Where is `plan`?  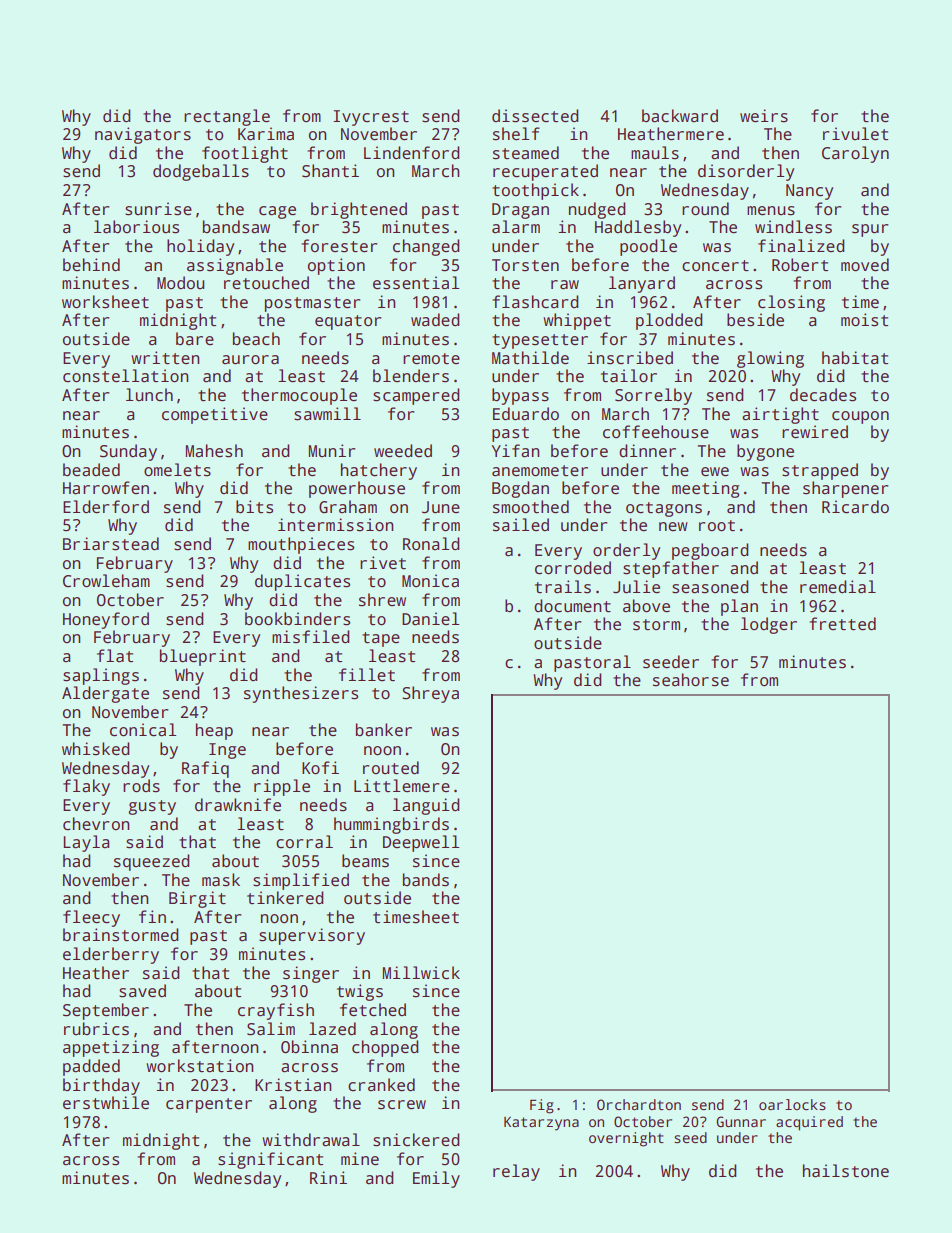
plan is located at coordinates (739, 607).
